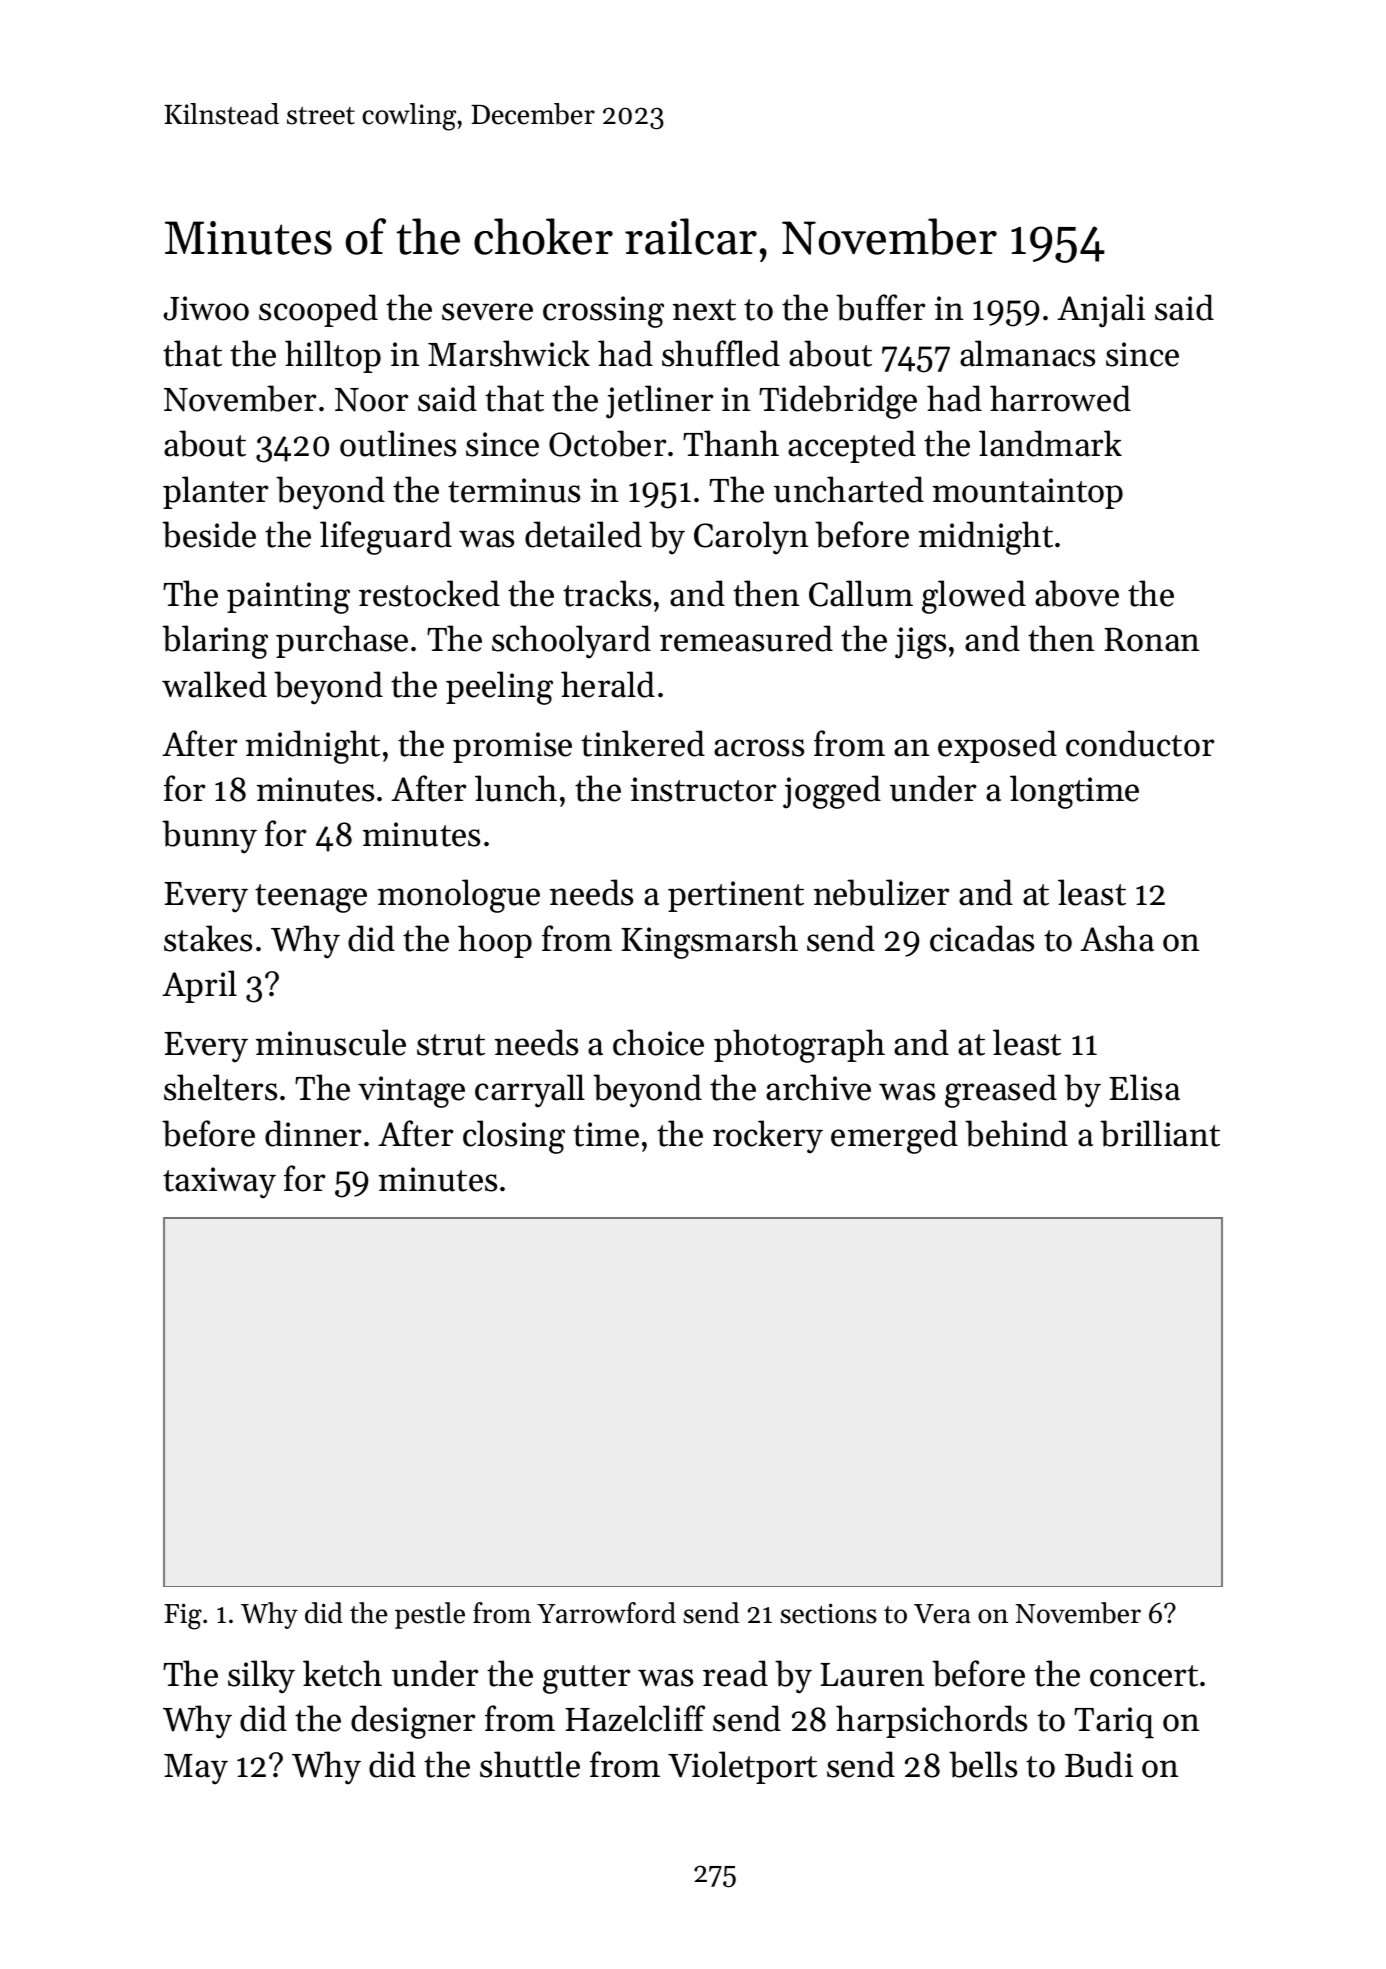  What do you see at coordinates (530, 1091) in the page?
I see `carryall` at bounding box center [530, 1091].
